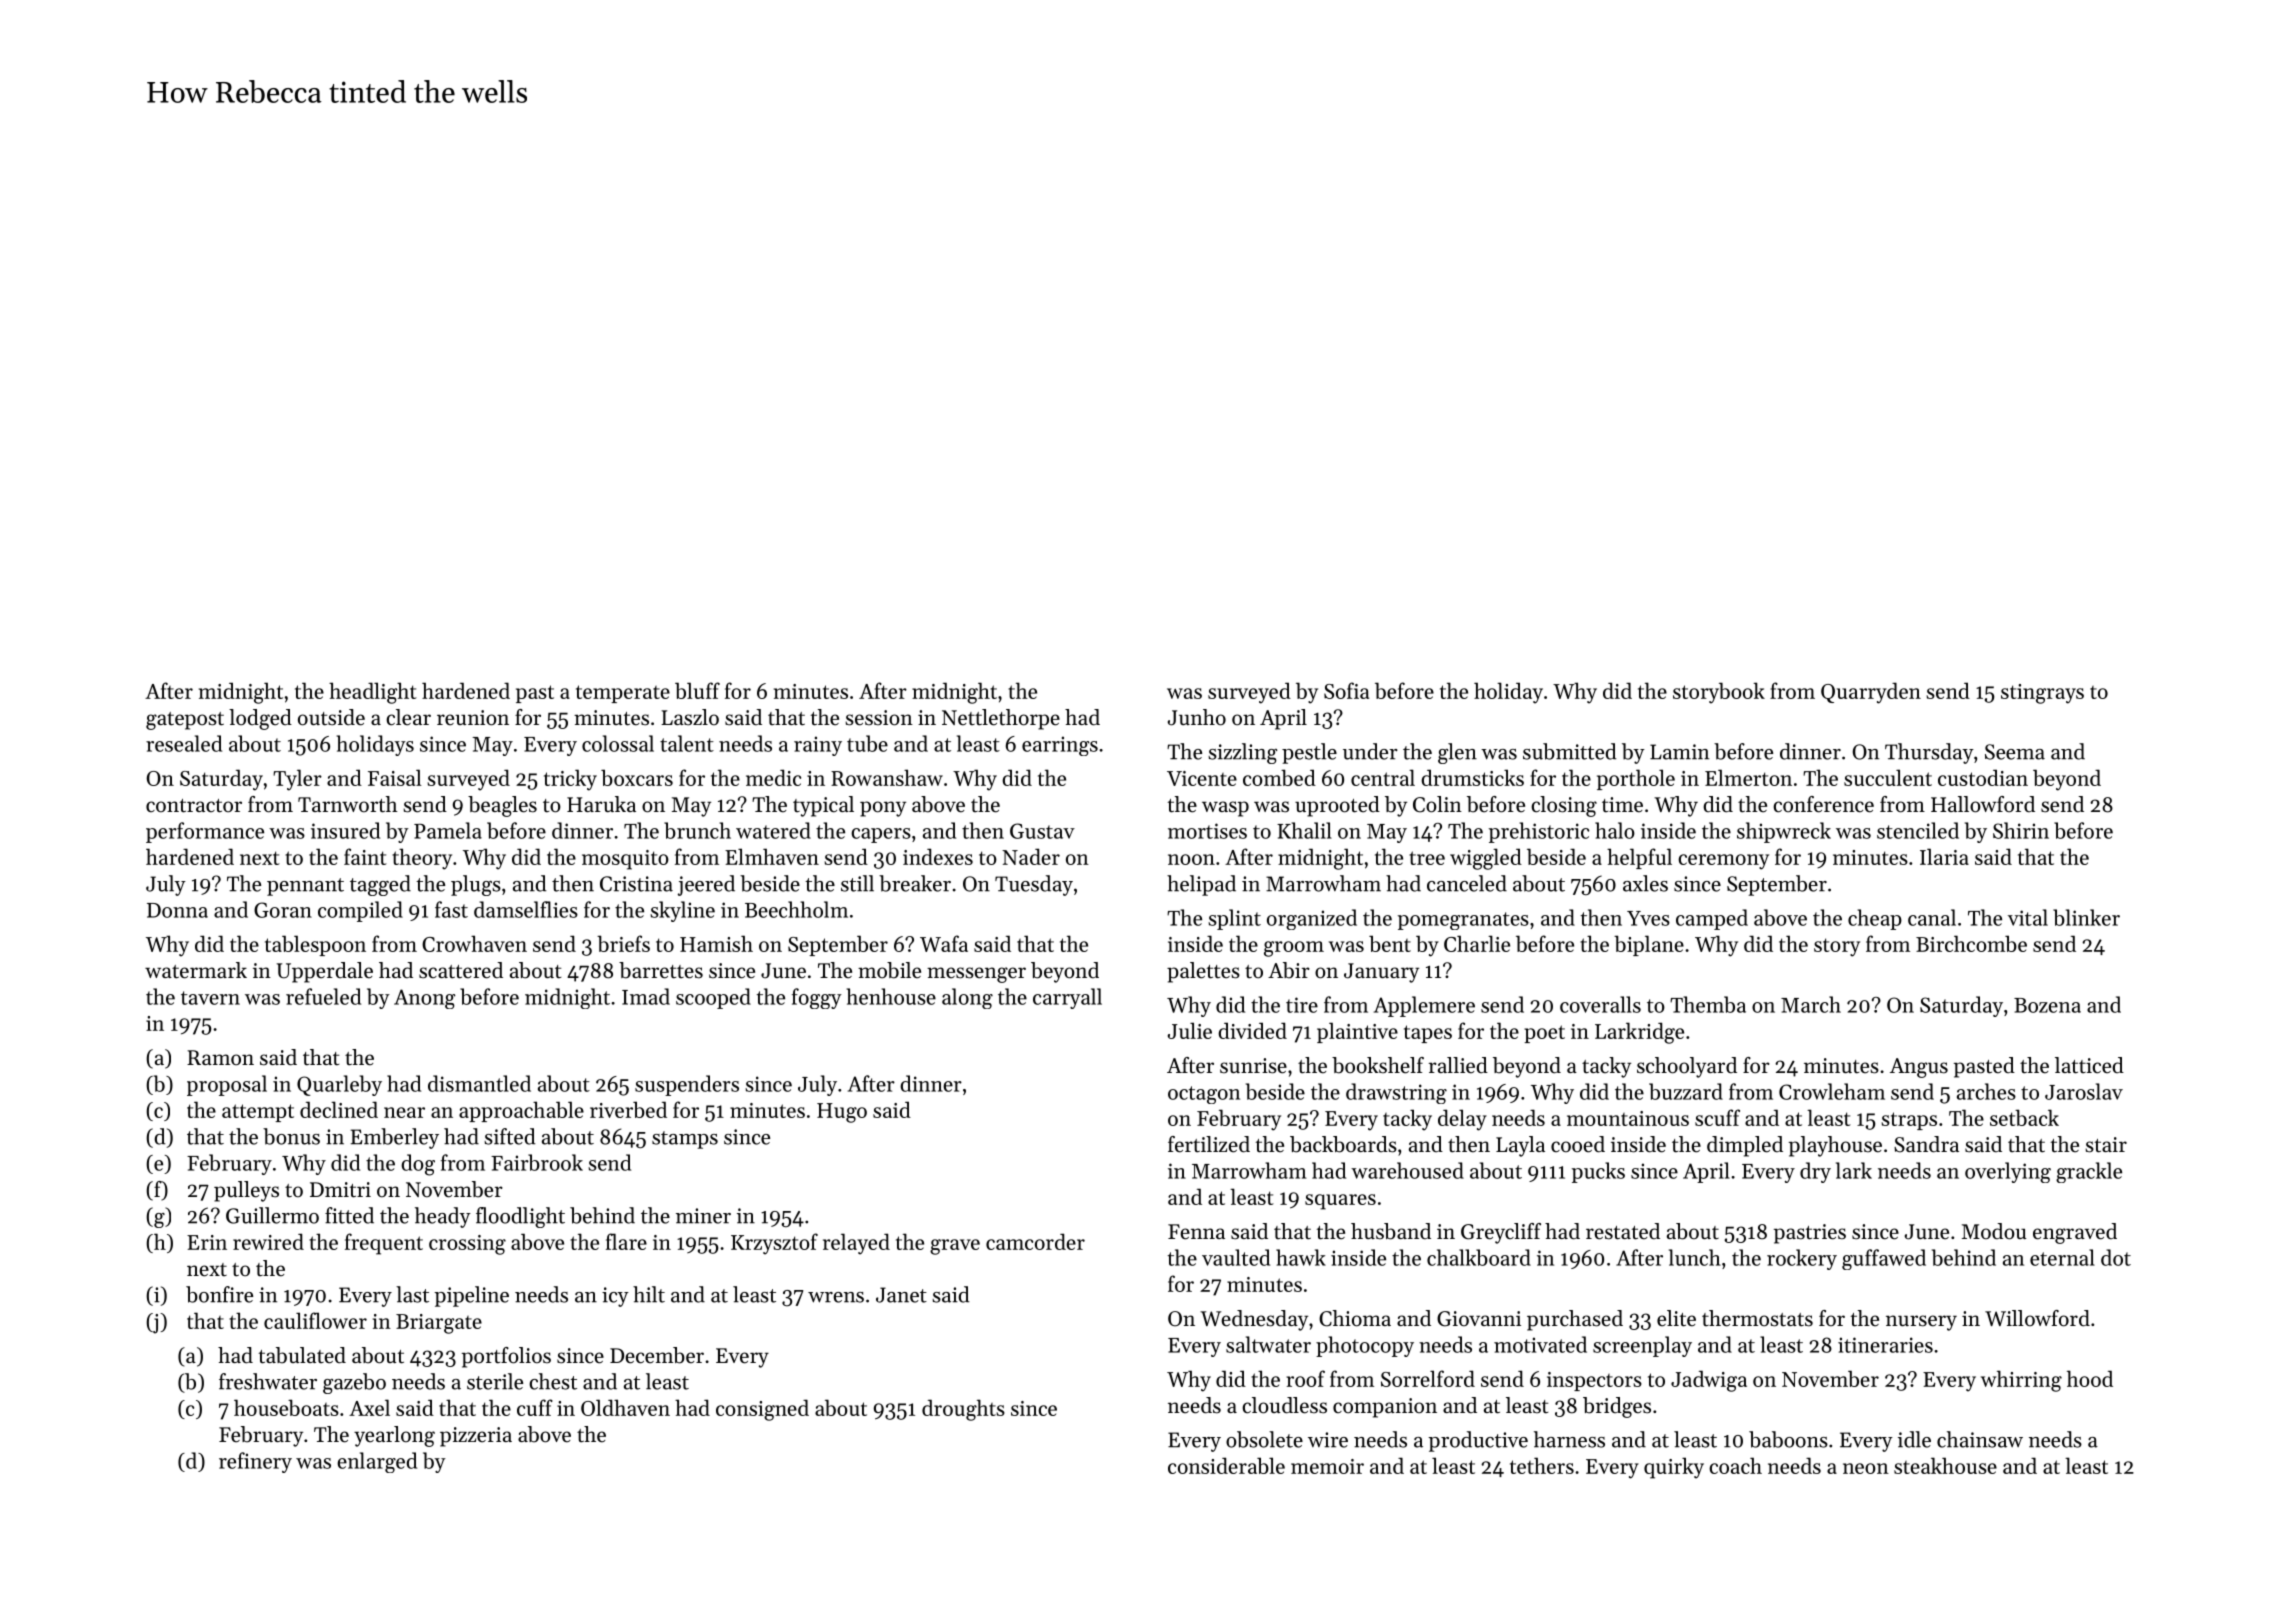  Describe the element at coordinates (1427, 858) in the screenshot. I see `tree` at that location.
